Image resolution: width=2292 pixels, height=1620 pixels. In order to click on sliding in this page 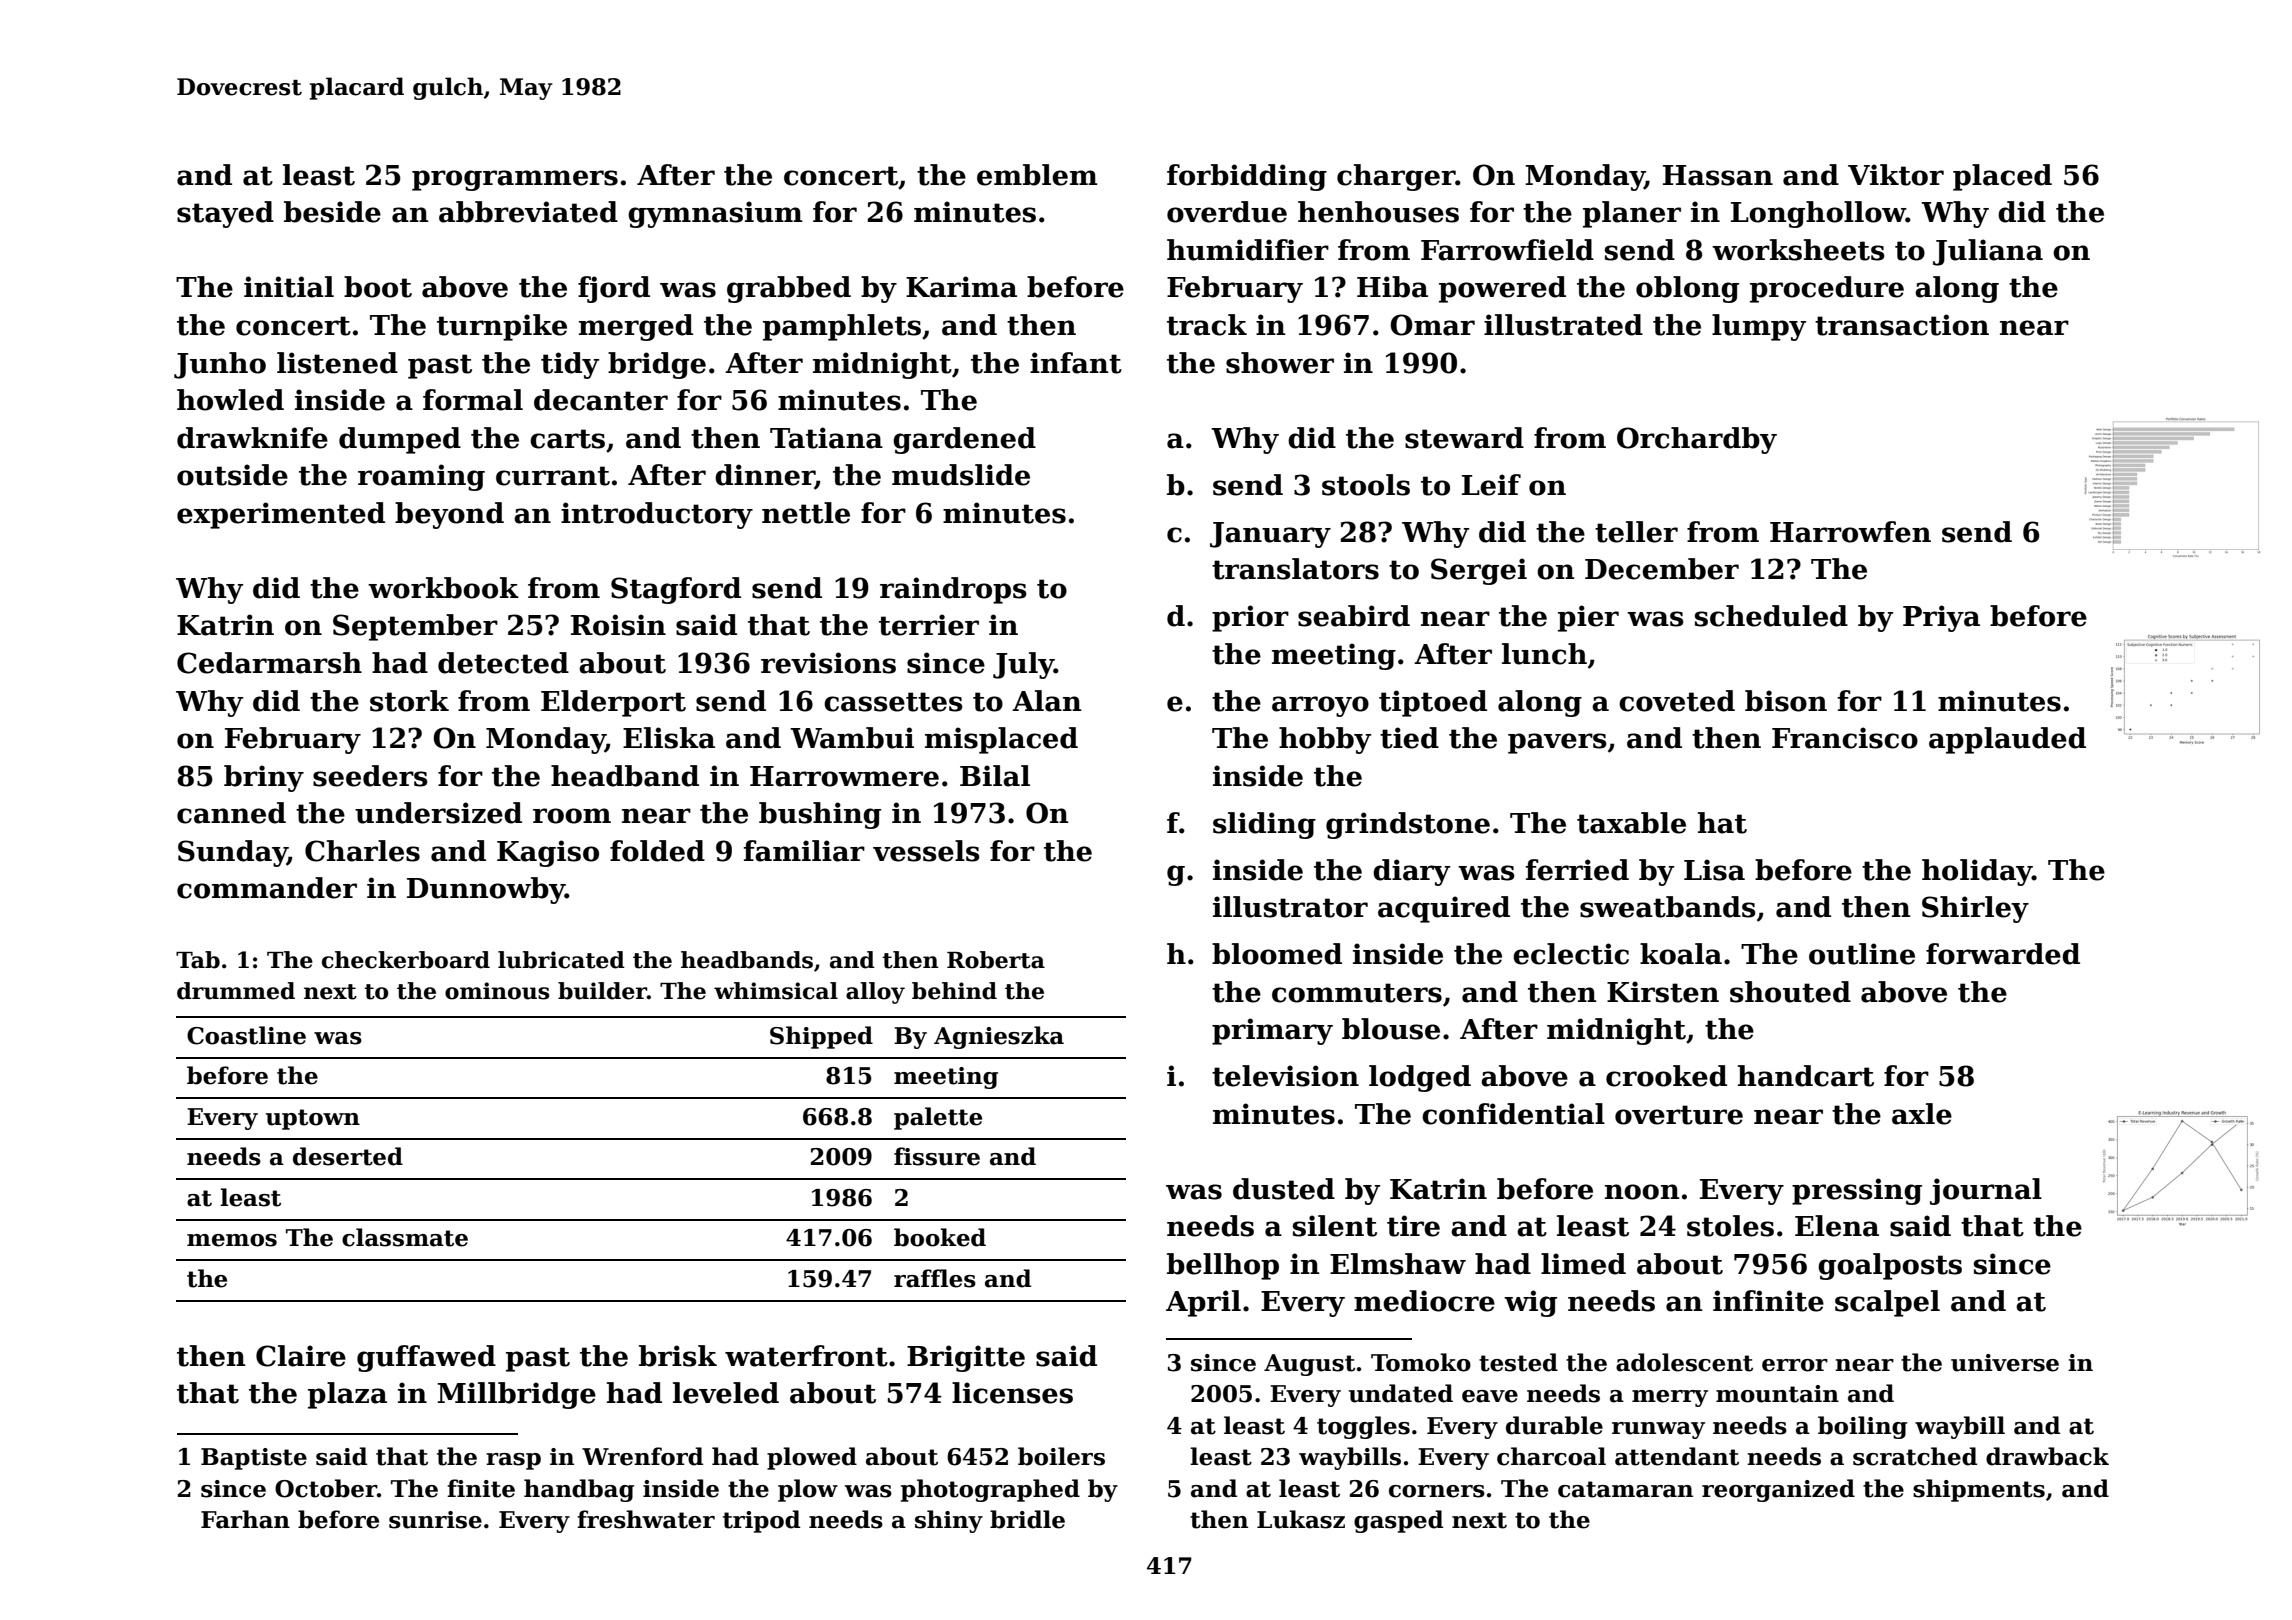, I will do `click(1264, 825)`.
